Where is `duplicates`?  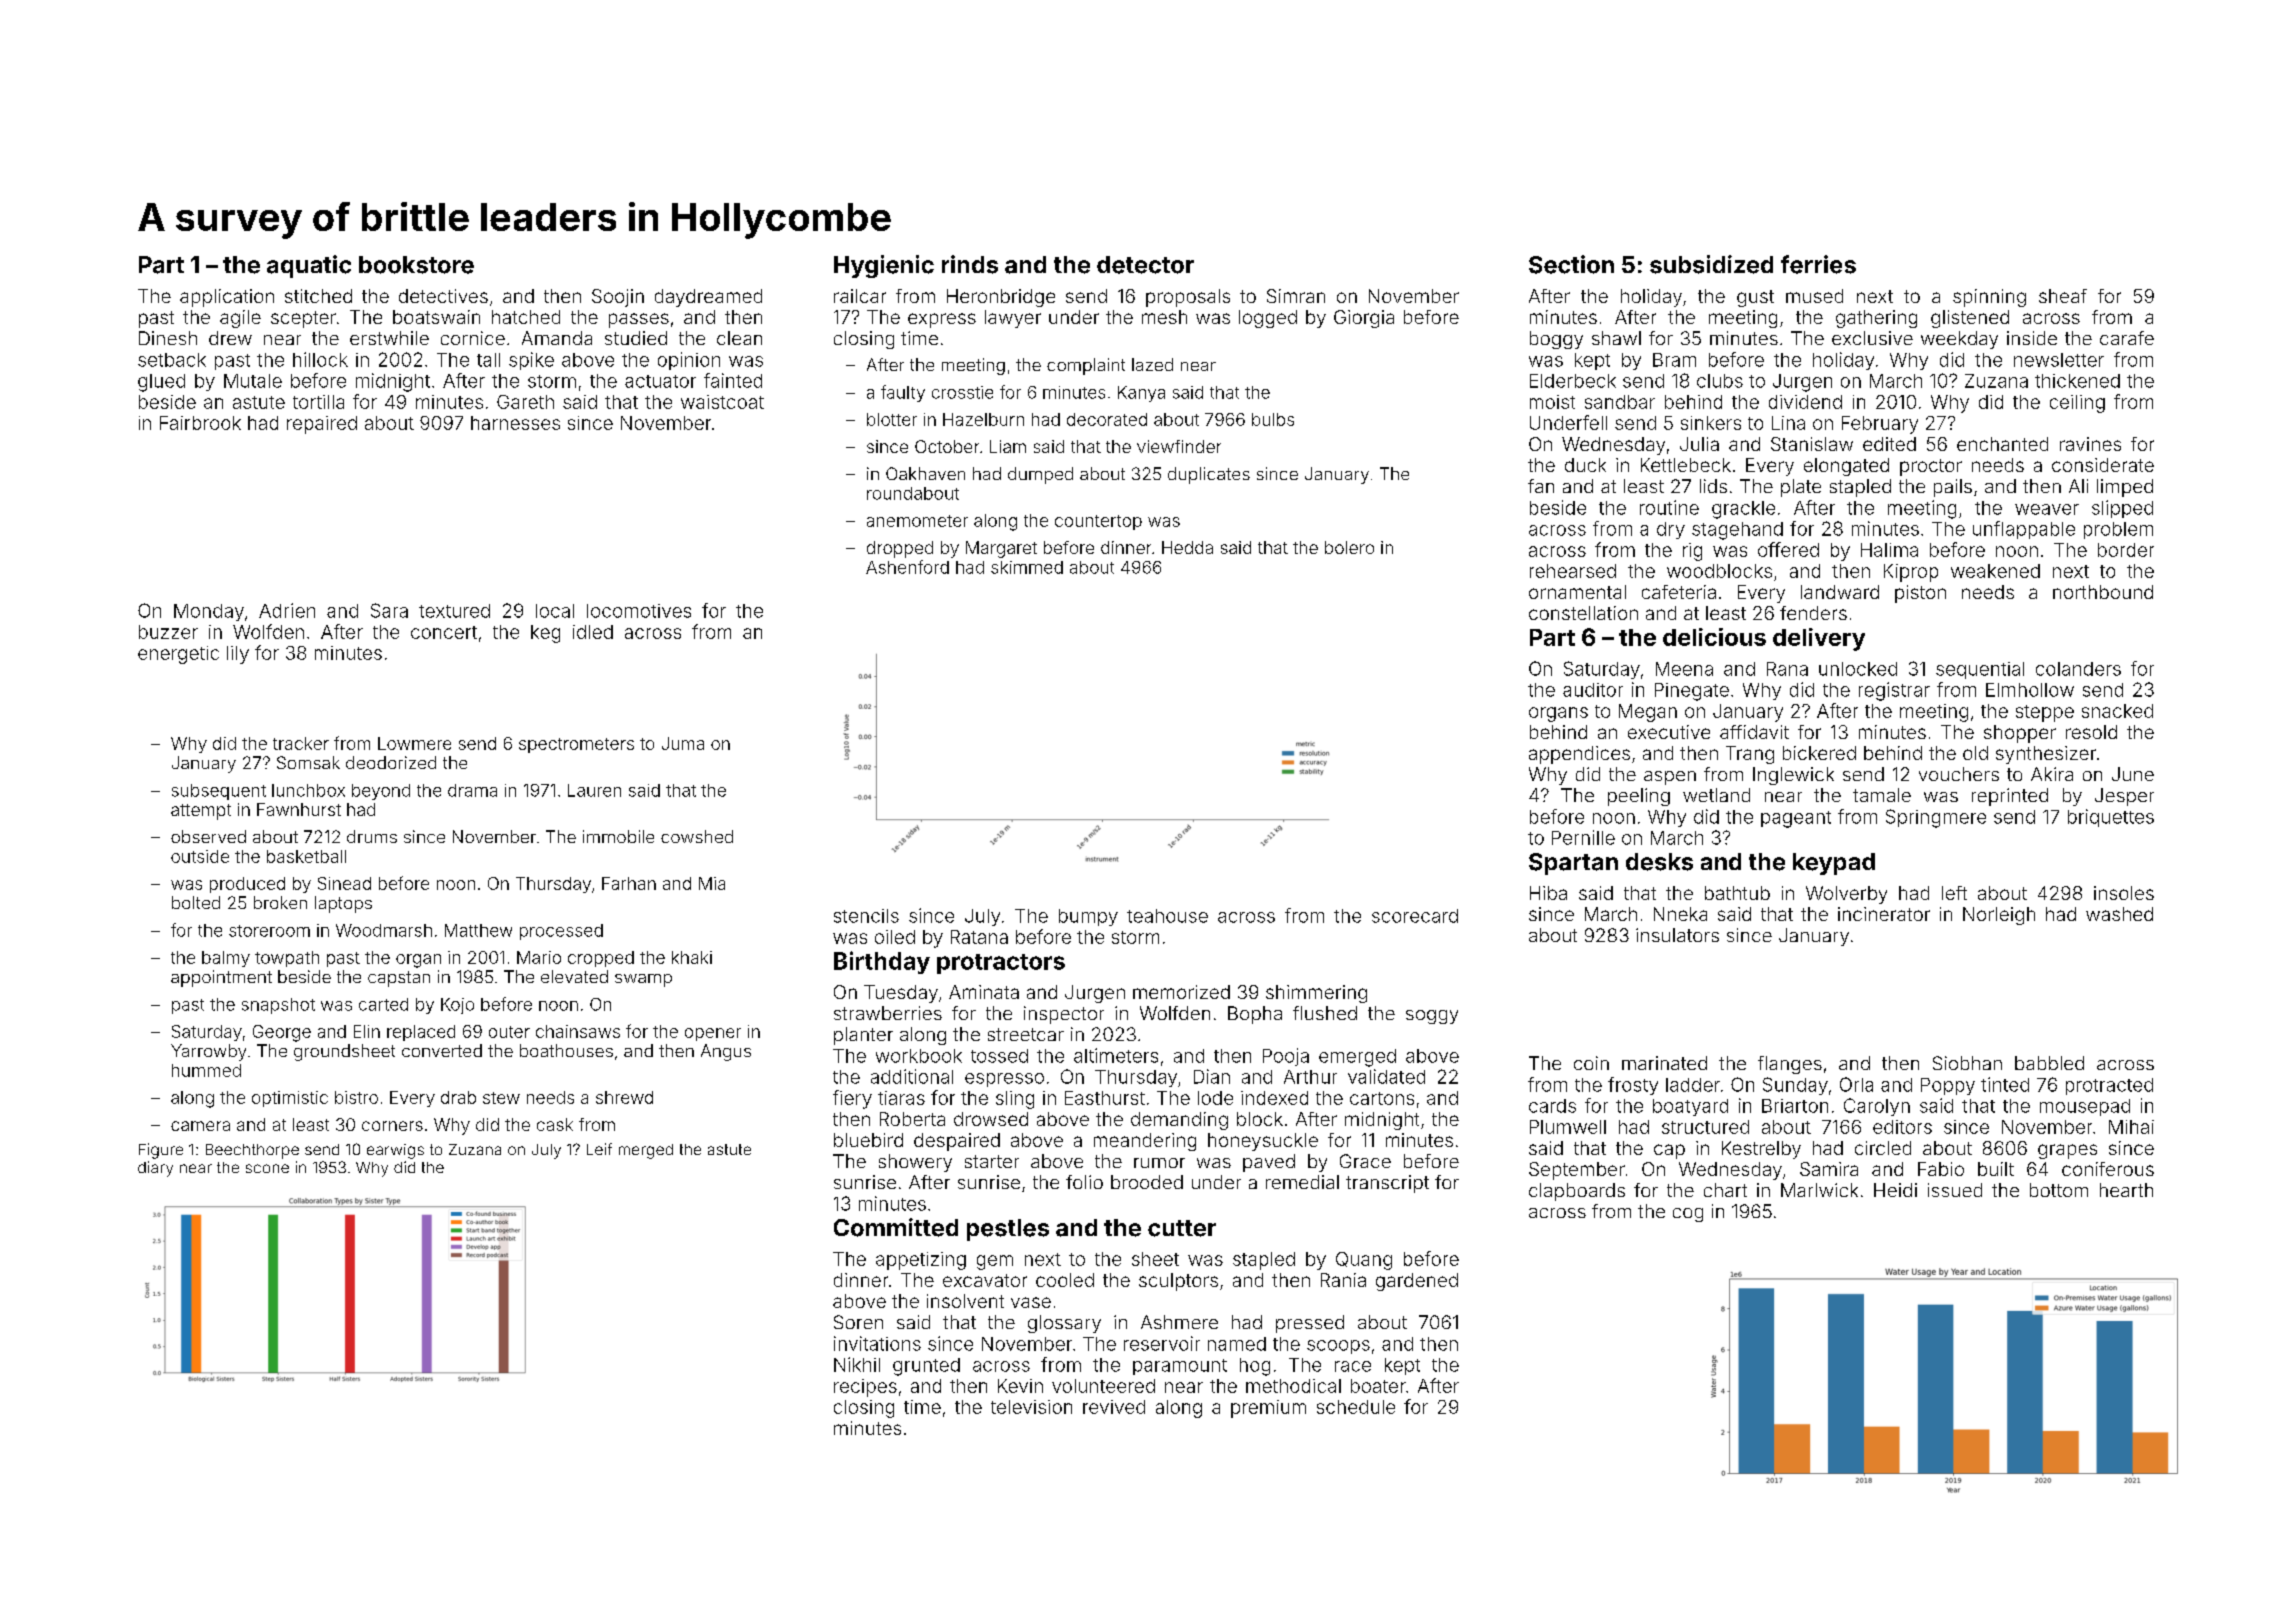 duplicates is located at coordinates (1209, 475).
